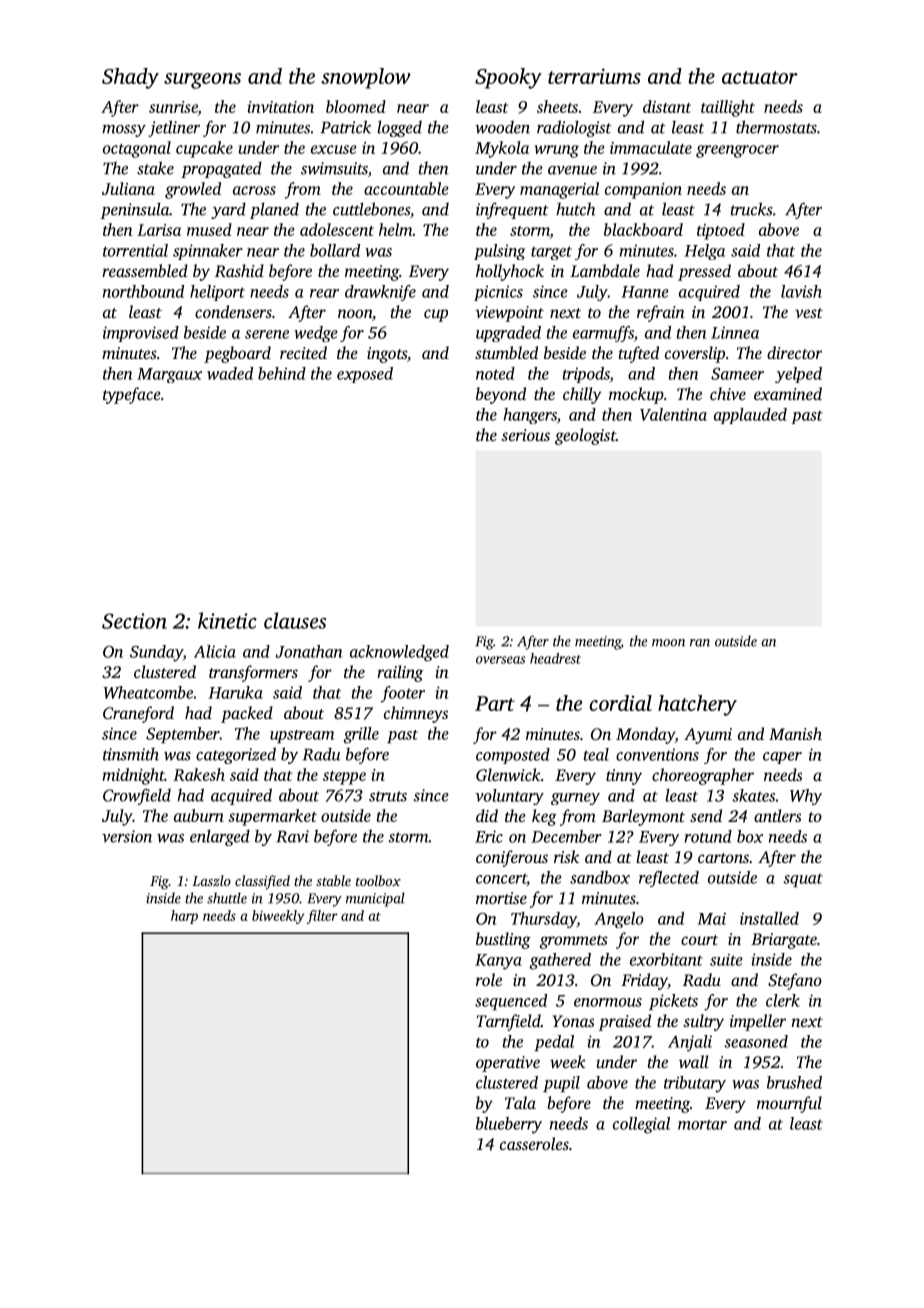  What do you see at coordinates (509, 1125) in the screenshot?
I see `blueberry` at bounding box center [509, 1125].
